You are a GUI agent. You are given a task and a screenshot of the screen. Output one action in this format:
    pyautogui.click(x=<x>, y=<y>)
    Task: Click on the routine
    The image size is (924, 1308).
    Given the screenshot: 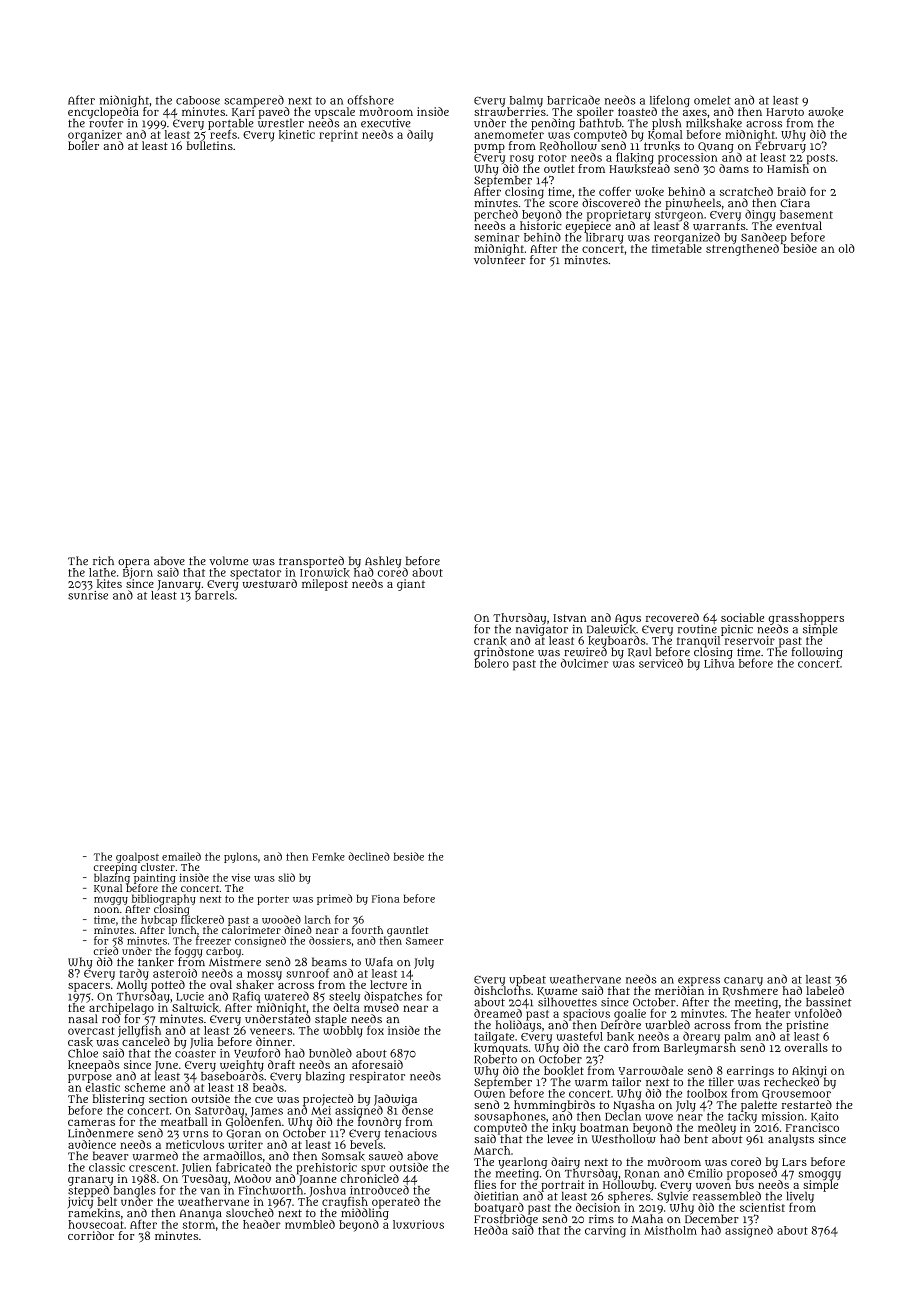 What is the action you would take?
    pyautogui.click(x=697, y=629)
